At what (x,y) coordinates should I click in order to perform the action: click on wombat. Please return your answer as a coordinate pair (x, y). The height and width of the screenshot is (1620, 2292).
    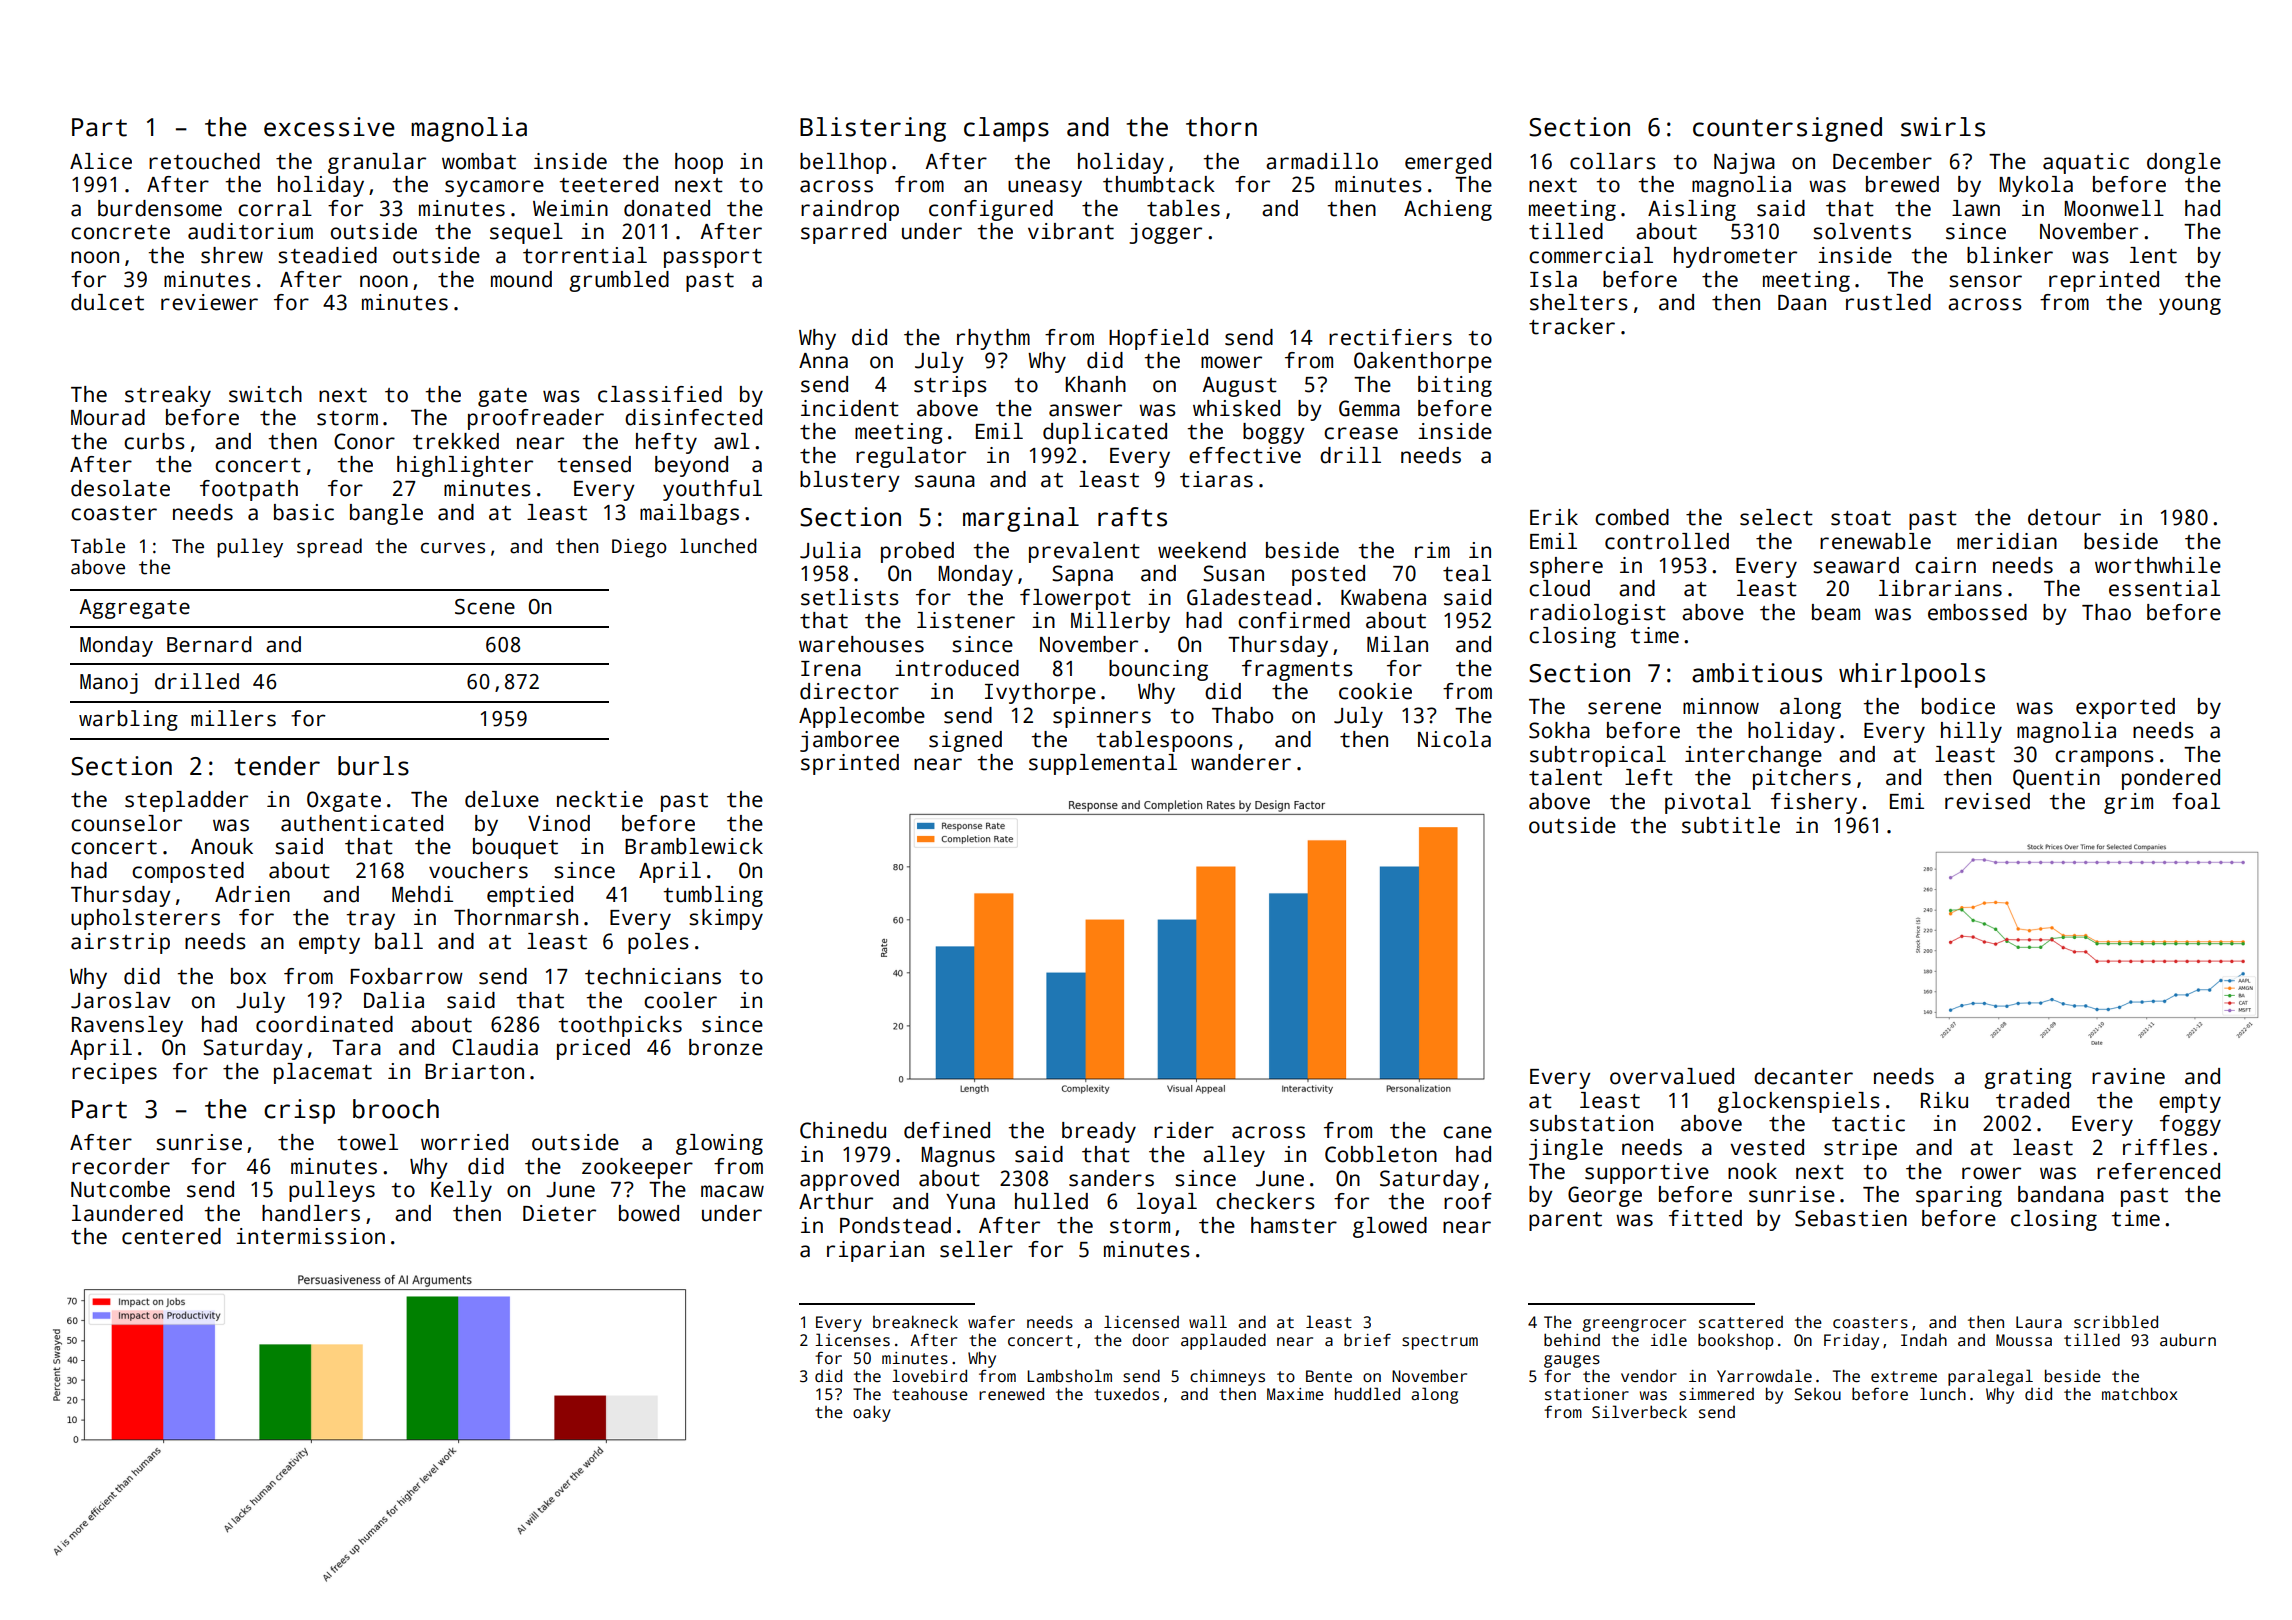
    Looking at the image, I should click on (479, 161).
